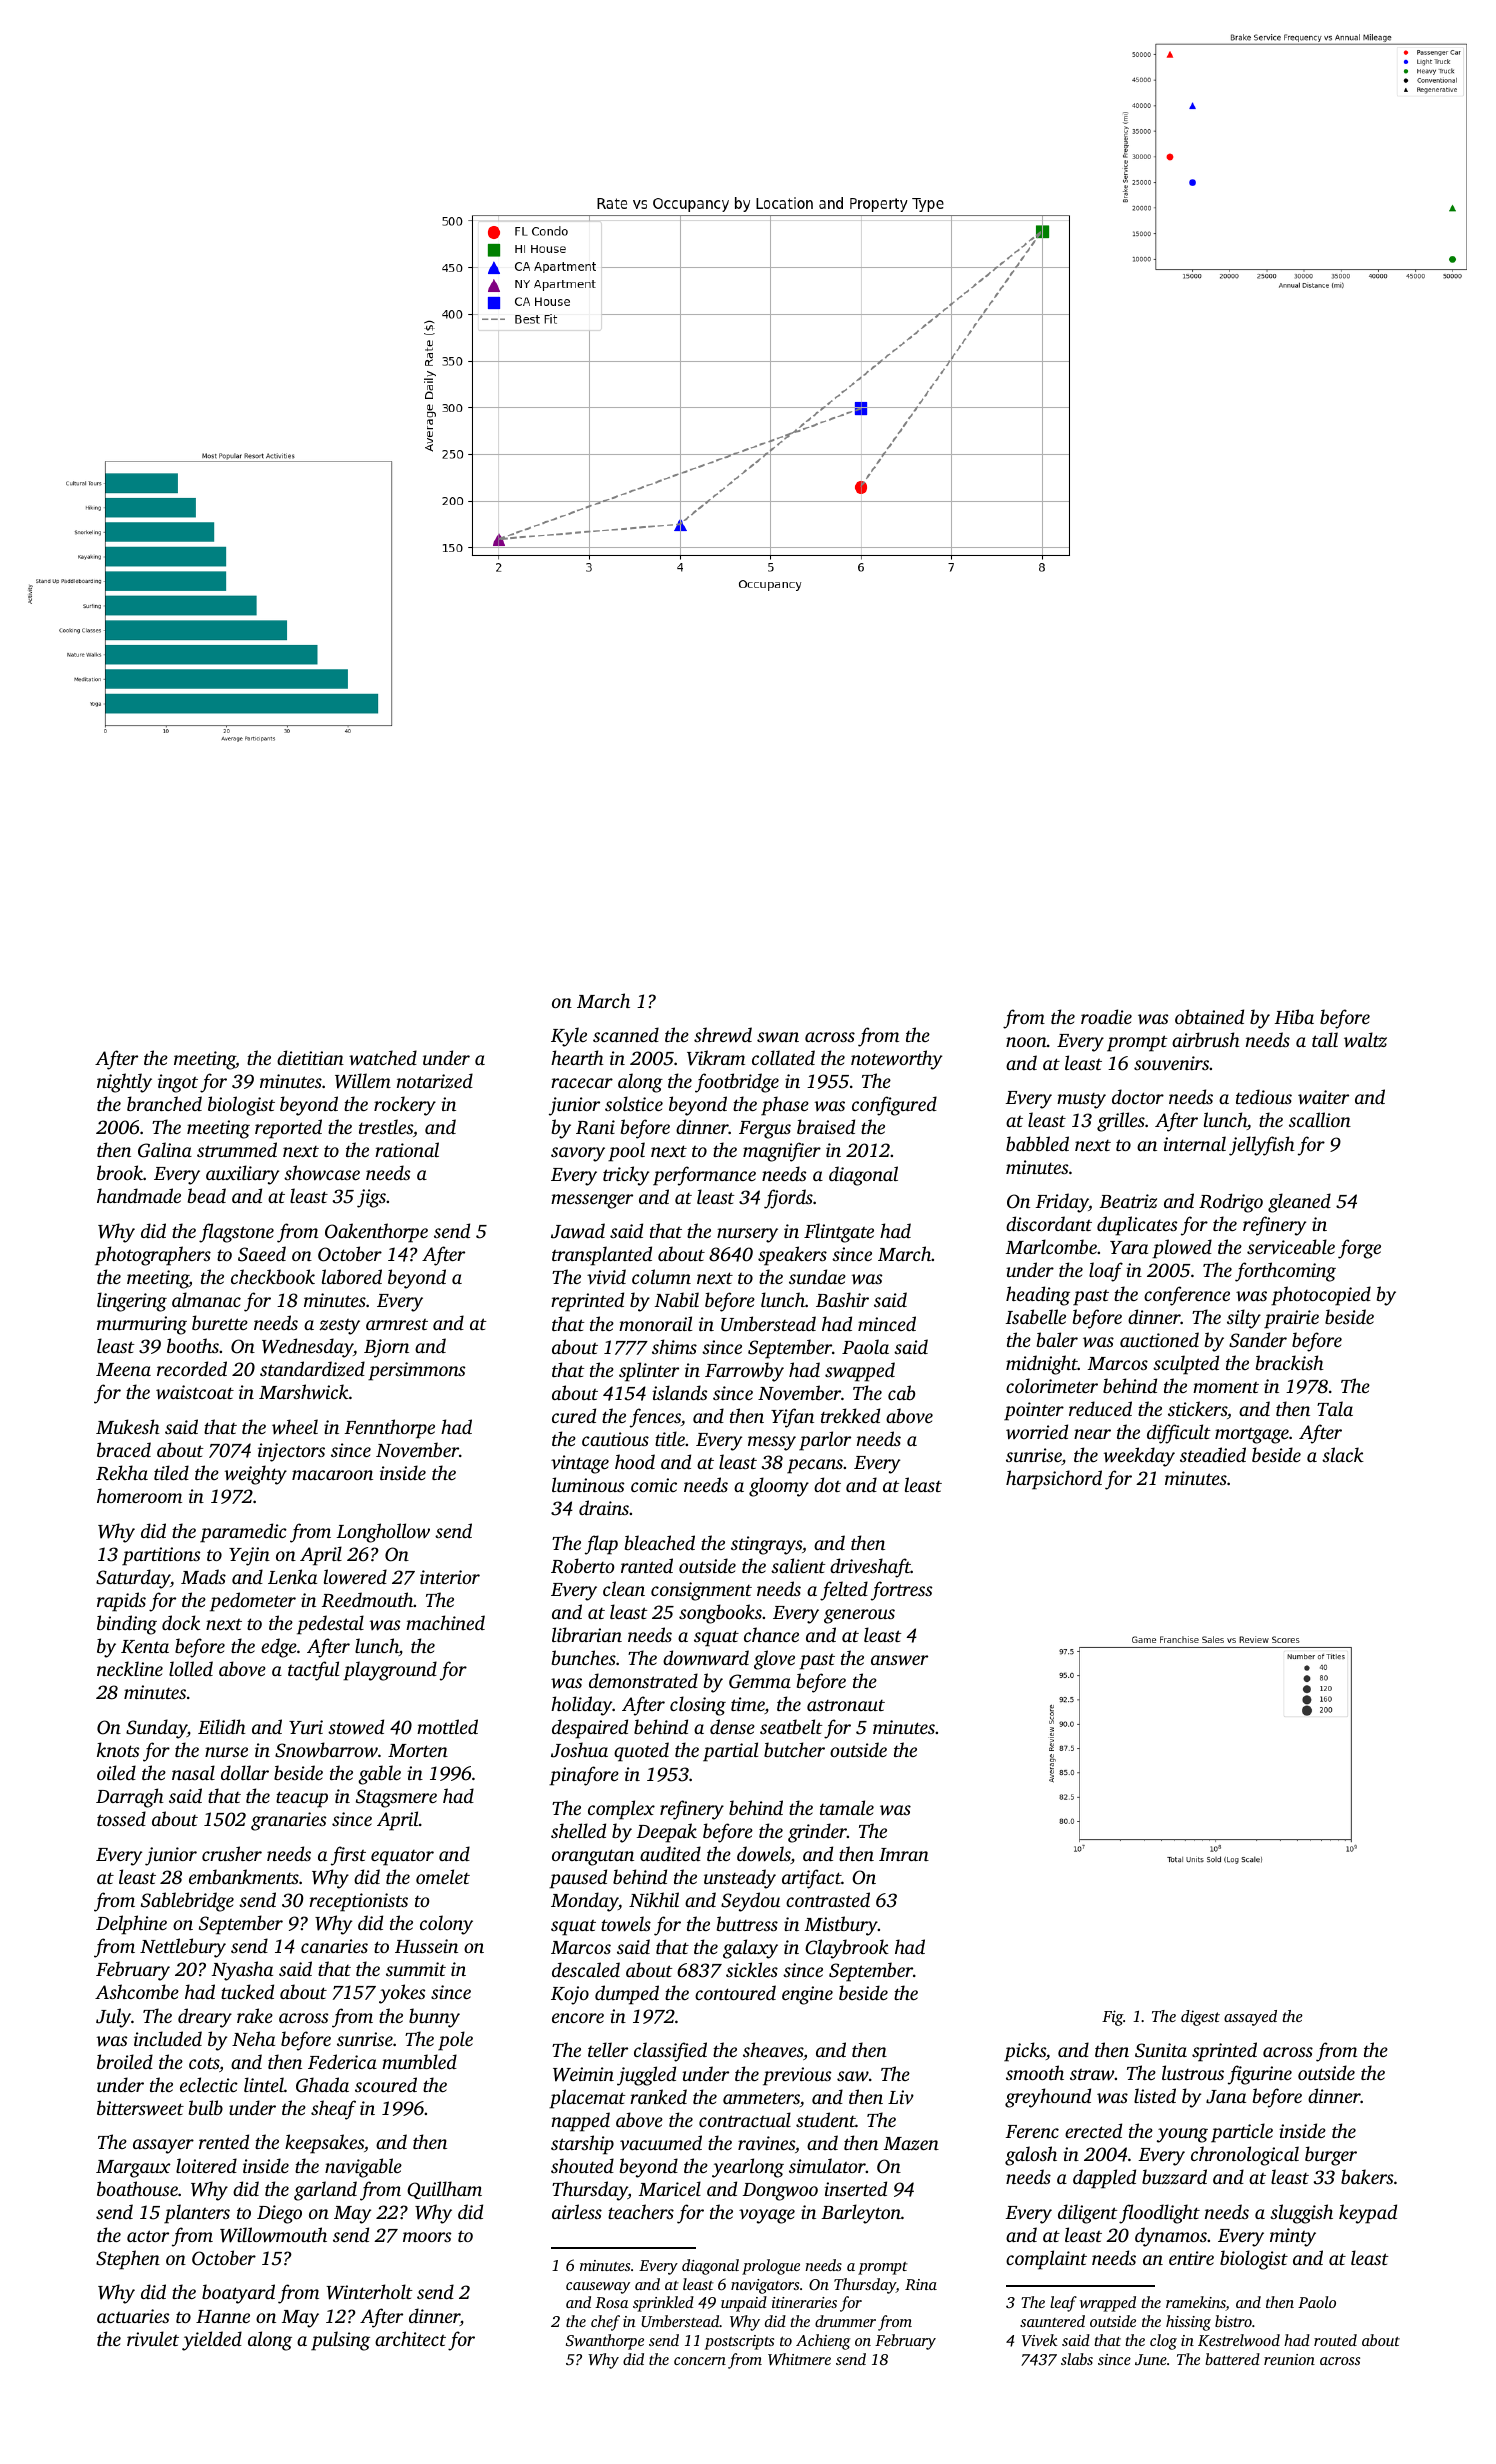 Image resolution: width=1496 pixels, height=2464 pixels. Describe the element at coordinates (1104, 2179) in the screenshot. I see `dappled` at that location.
